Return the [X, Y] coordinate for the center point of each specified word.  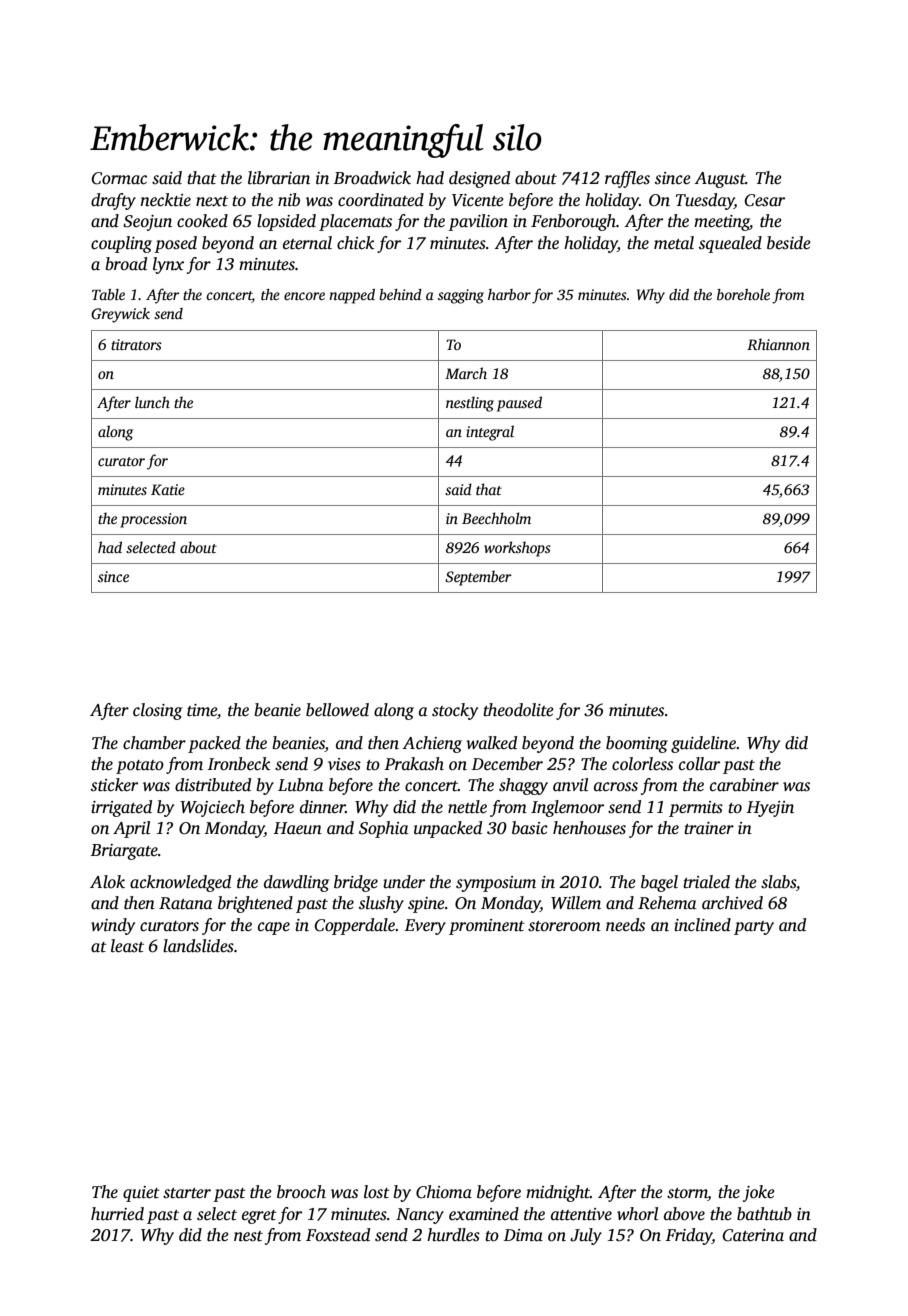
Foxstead [338, 1235]
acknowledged [180, 883]
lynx [168, 265]
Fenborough [573, 222]
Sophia [384, 829]
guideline [703, 744]
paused [519, 404]
